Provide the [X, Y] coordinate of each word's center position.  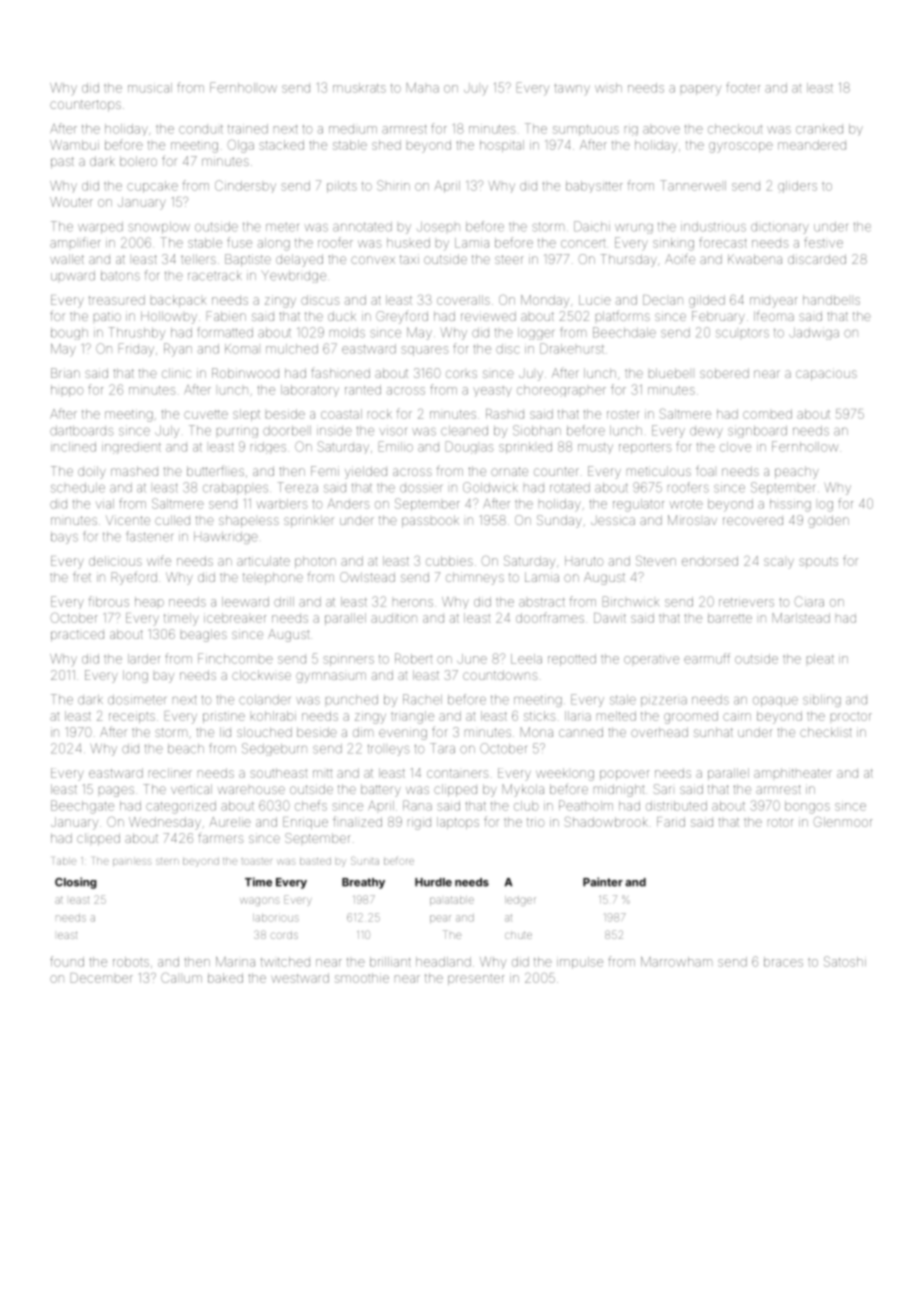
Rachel [422, 699]
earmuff [707, 658]
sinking [673, 244]
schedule [78, 488]
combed [767, 414]
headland [443, 962]
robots [131, 962]
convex [373, 260]
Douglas [470, 447]
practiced [77, 635]
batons [120, 276]
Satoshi [845, 961]
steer [508, 259]
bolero [138, 161]
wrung [634, 228]
